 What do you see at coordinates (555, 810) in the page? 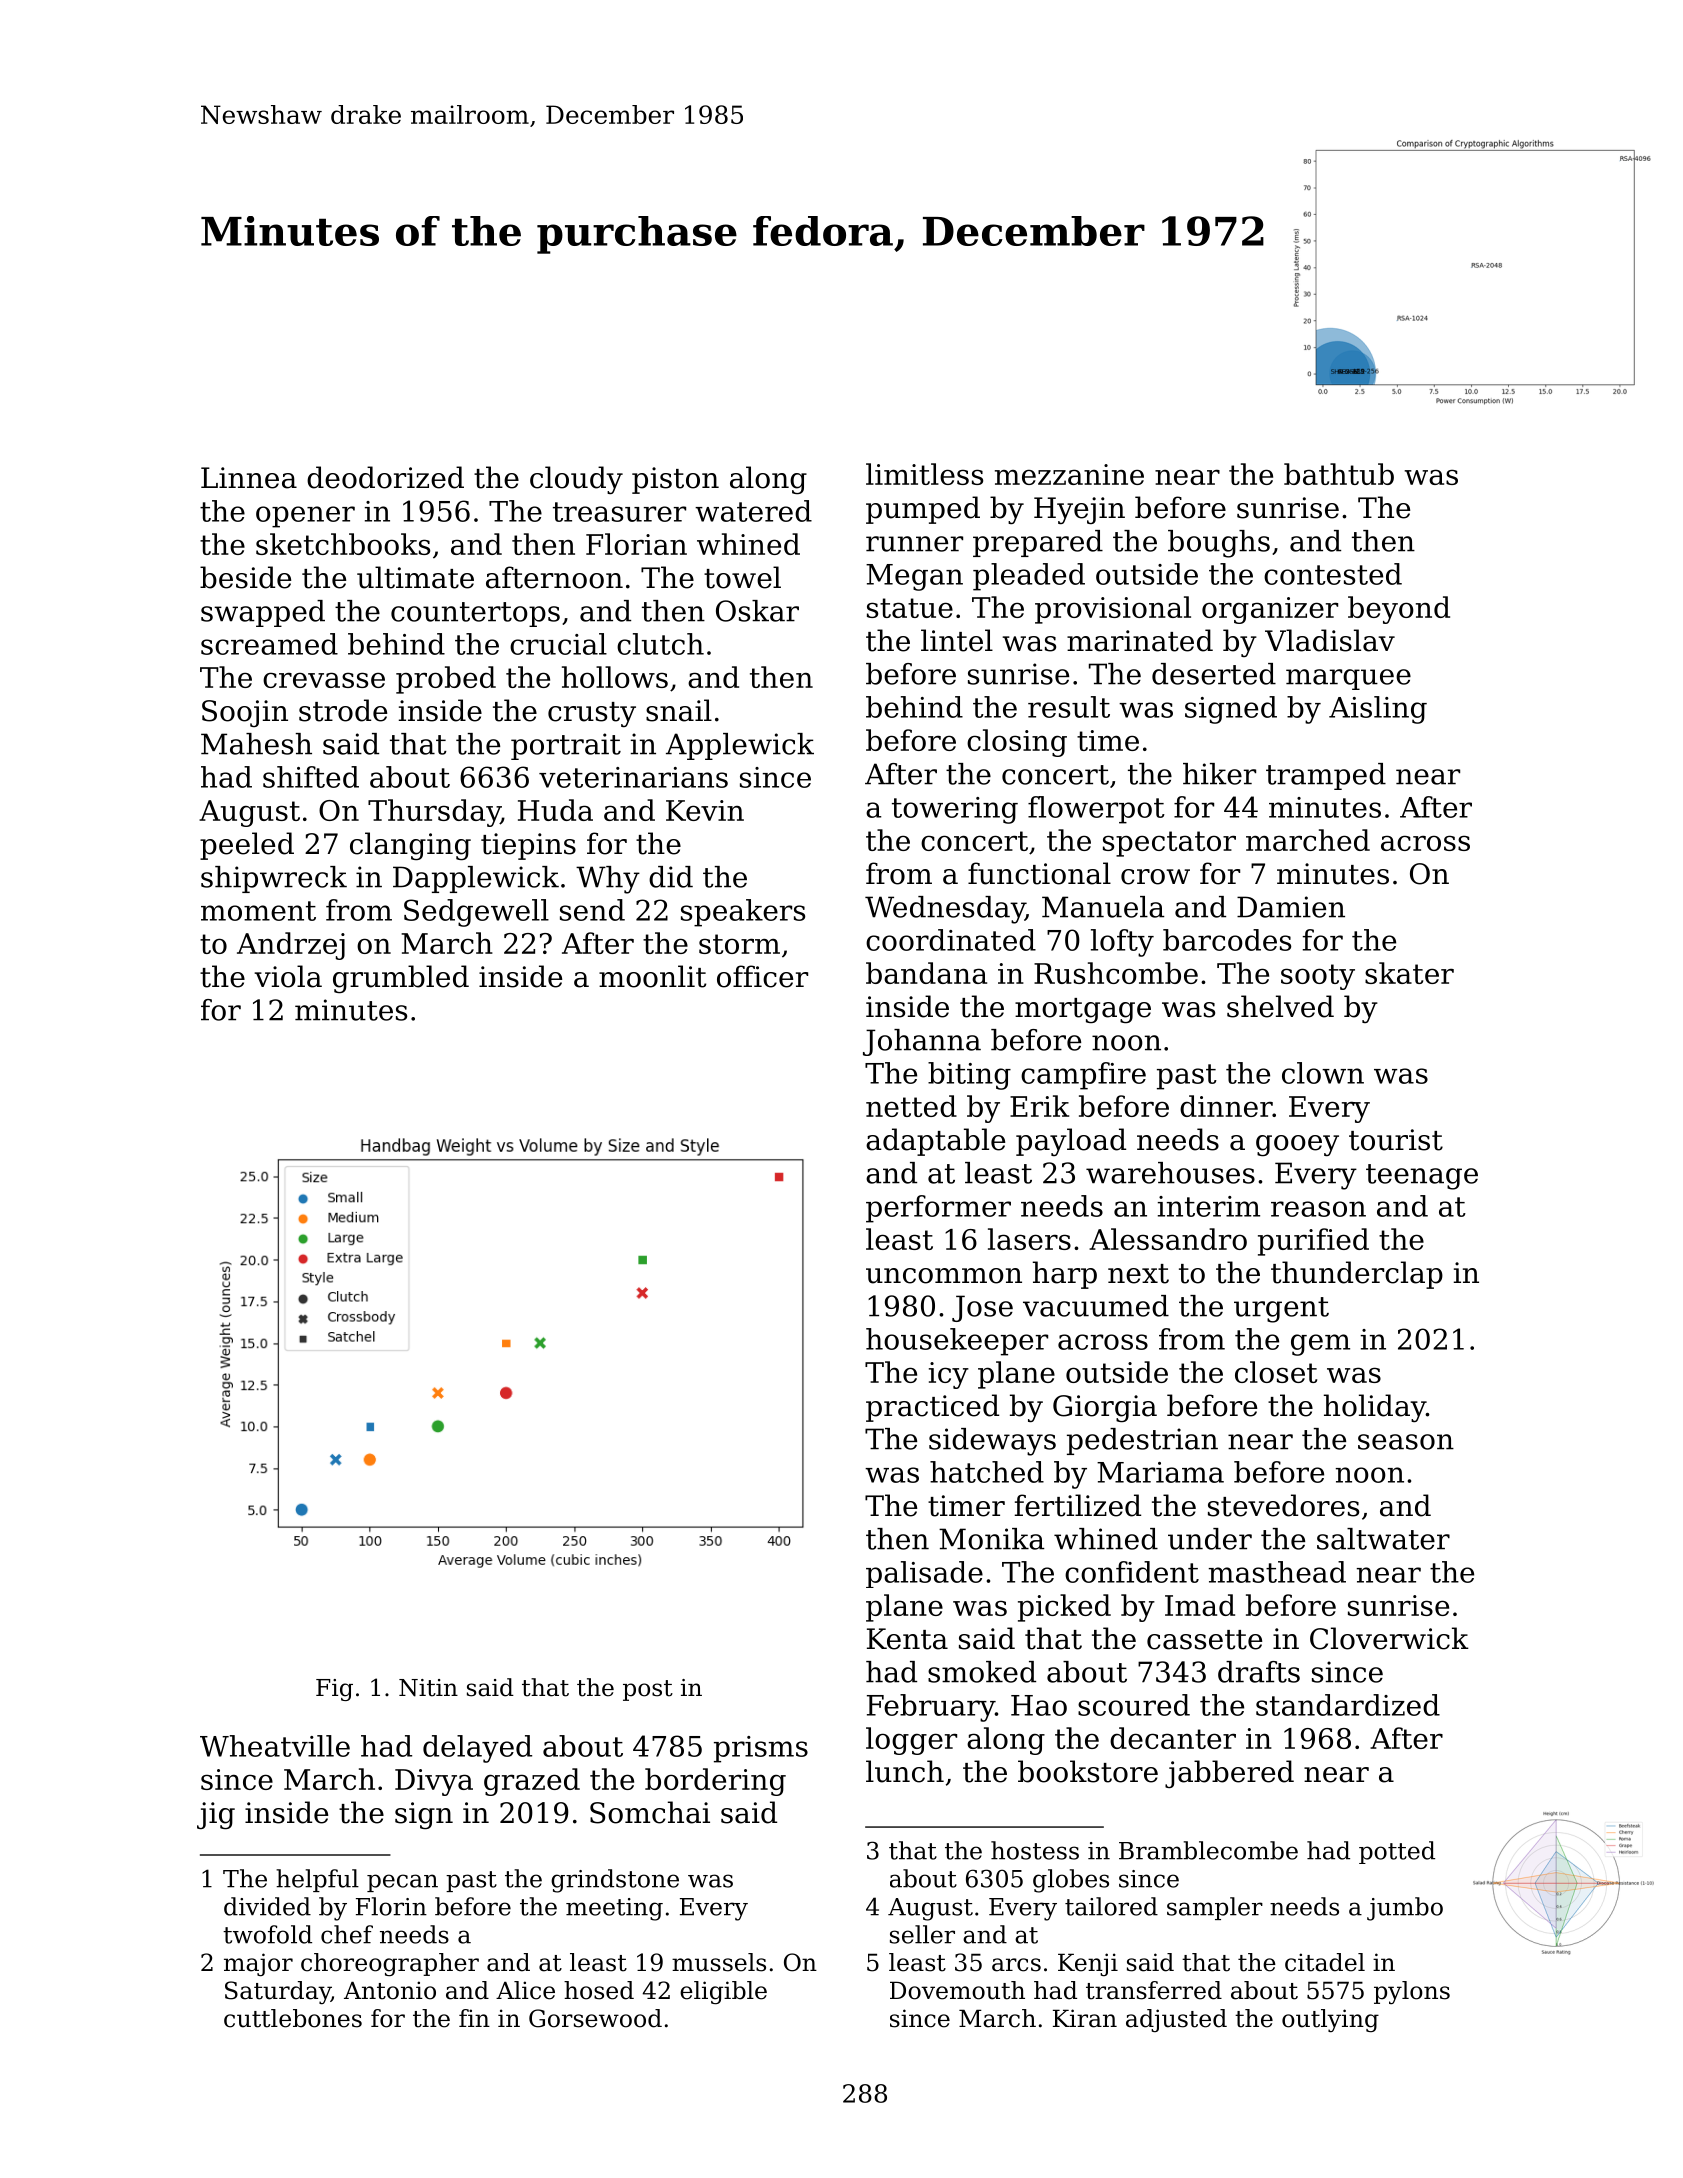
I see `Huda` at bounding box center [555, 810].
